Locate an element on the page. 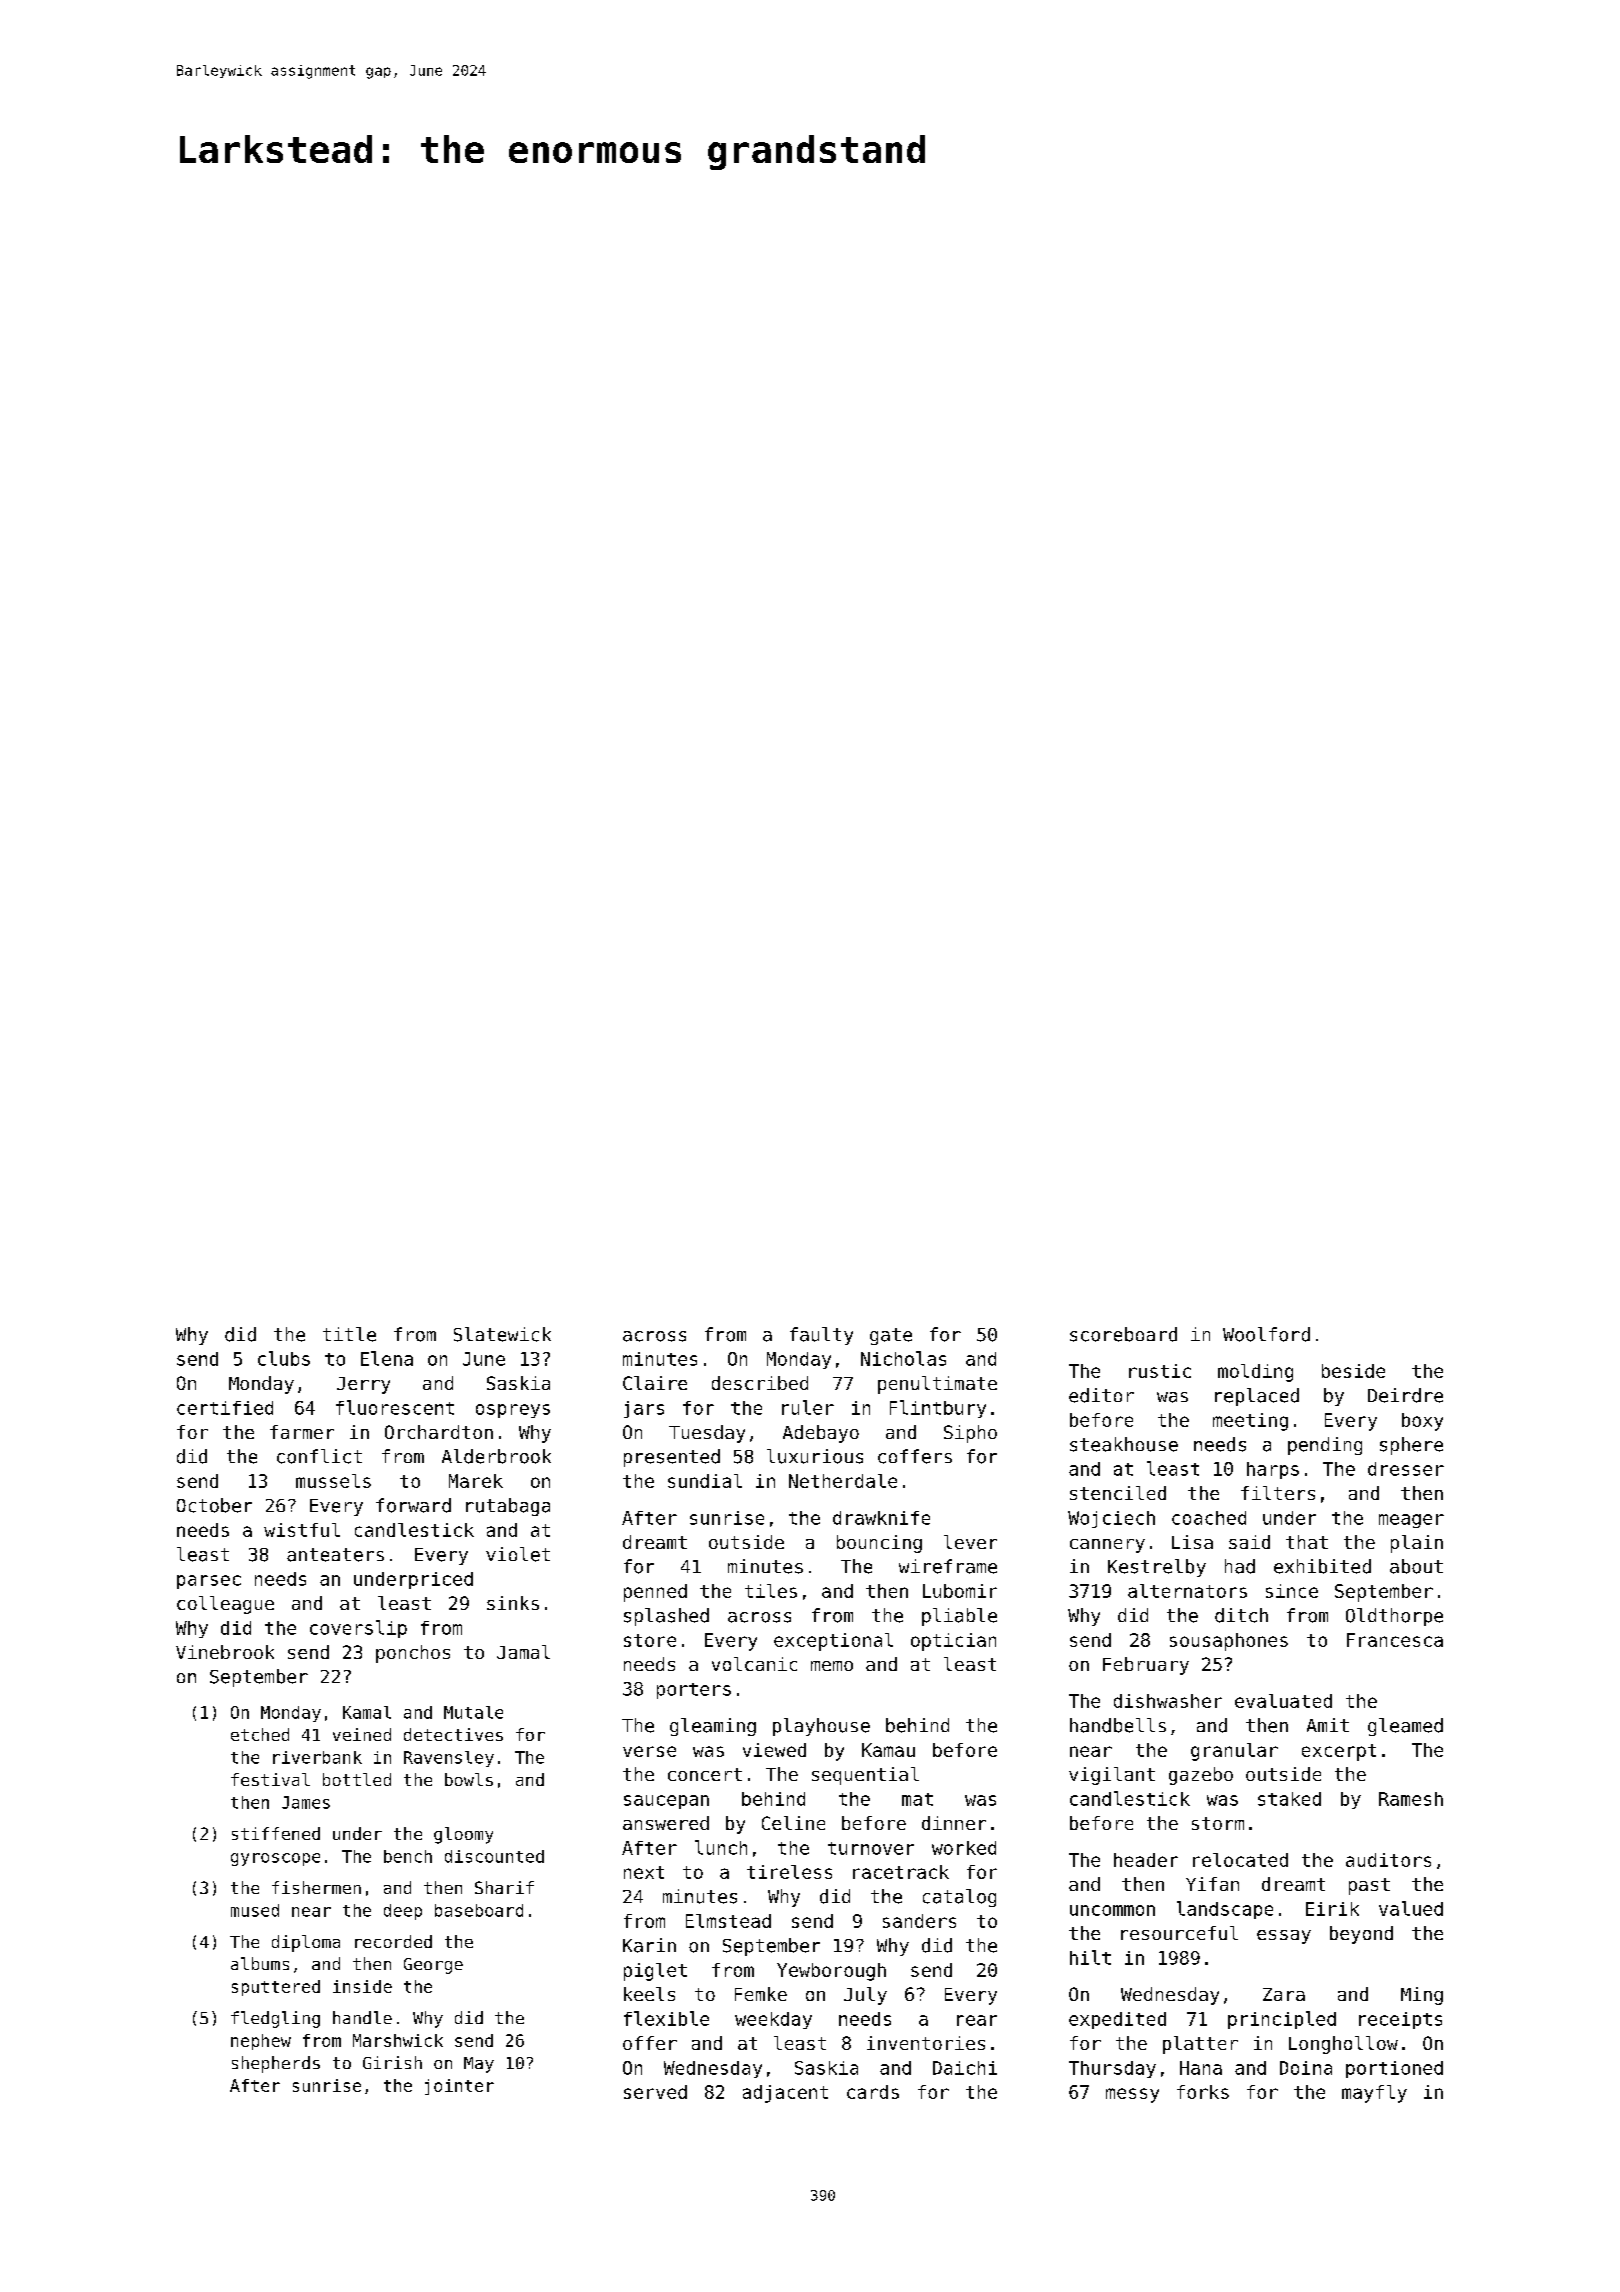 The image size is (1620, 2292). etched is located at coordinates (260, 1734).
